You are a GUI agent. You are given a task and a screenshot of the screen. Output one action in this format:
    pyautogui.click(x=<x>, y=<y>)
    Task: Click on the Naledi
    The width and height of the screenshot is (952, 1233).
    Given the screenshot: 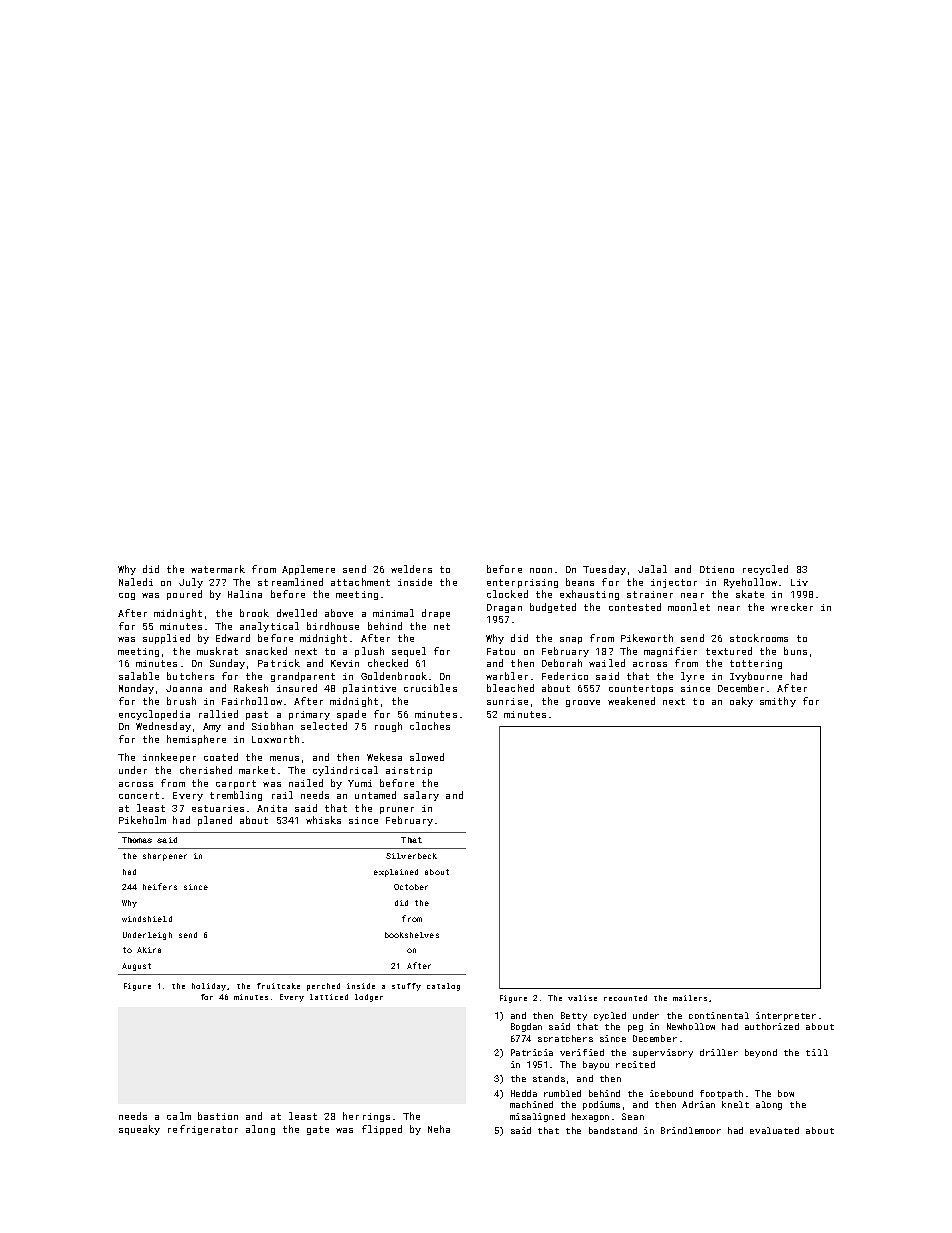 What is the action you would take?
    pyautogui.click(x=136, y=582)
